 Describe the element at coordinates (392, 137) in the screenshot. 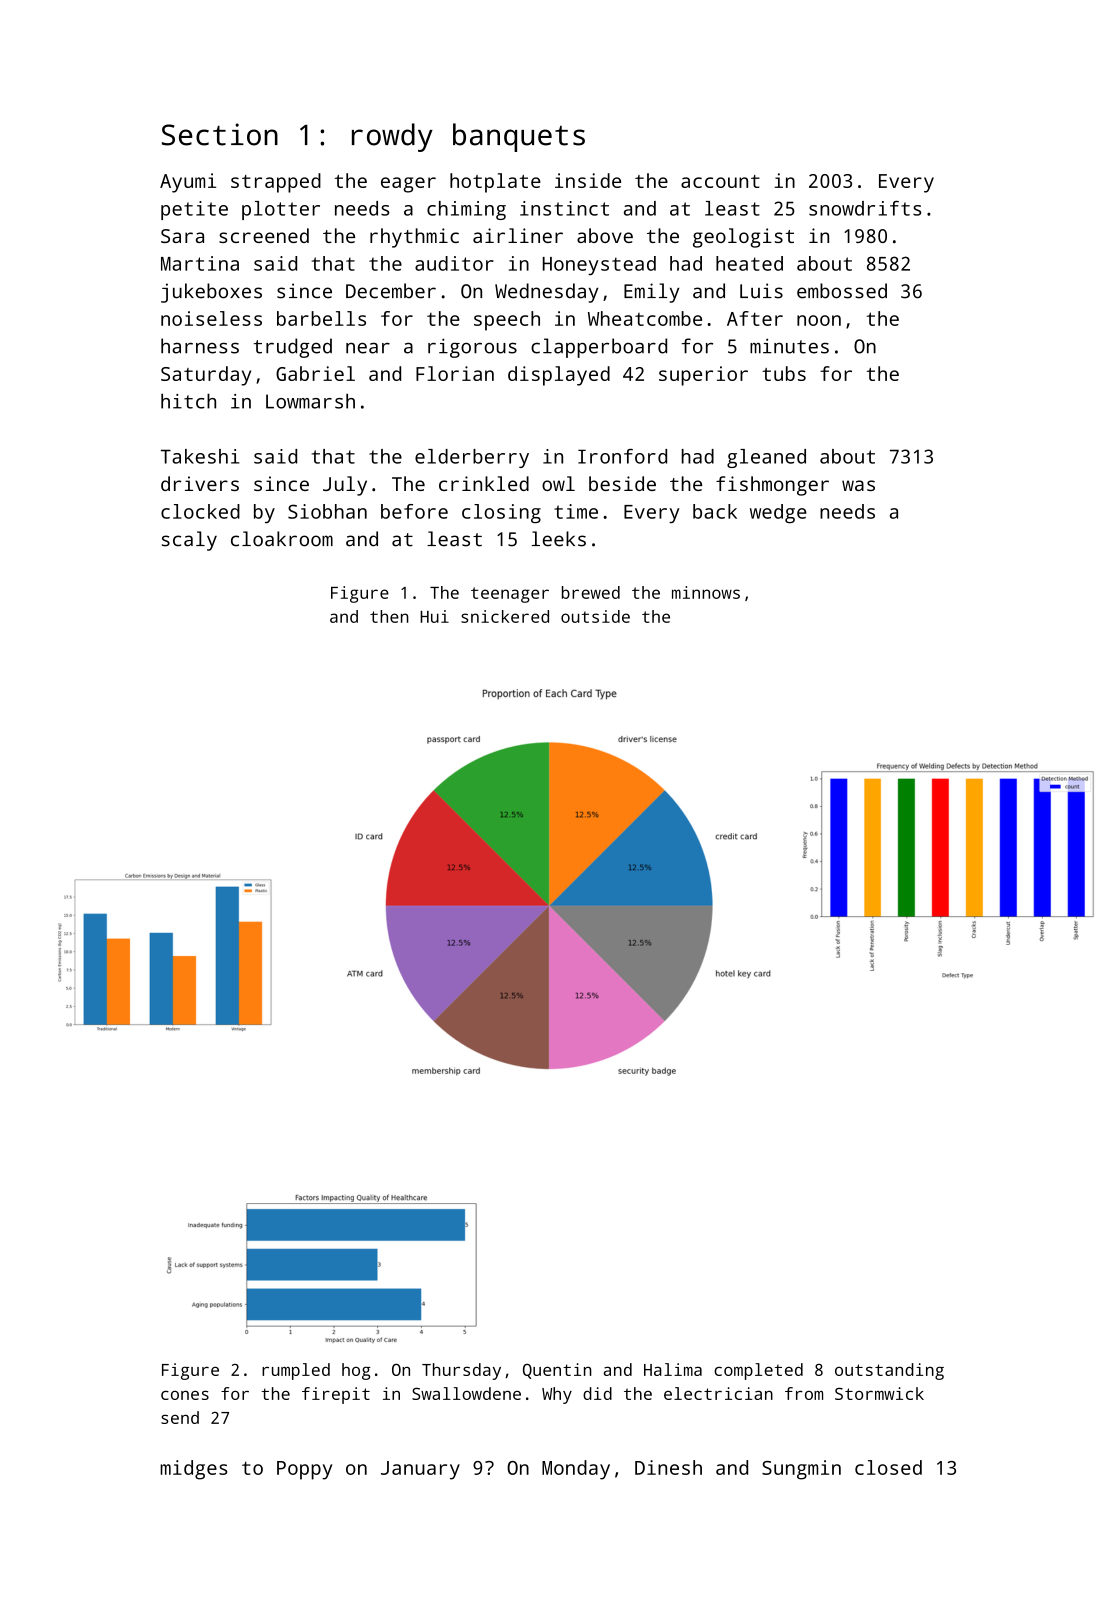

I see `rowdy` at that location.
